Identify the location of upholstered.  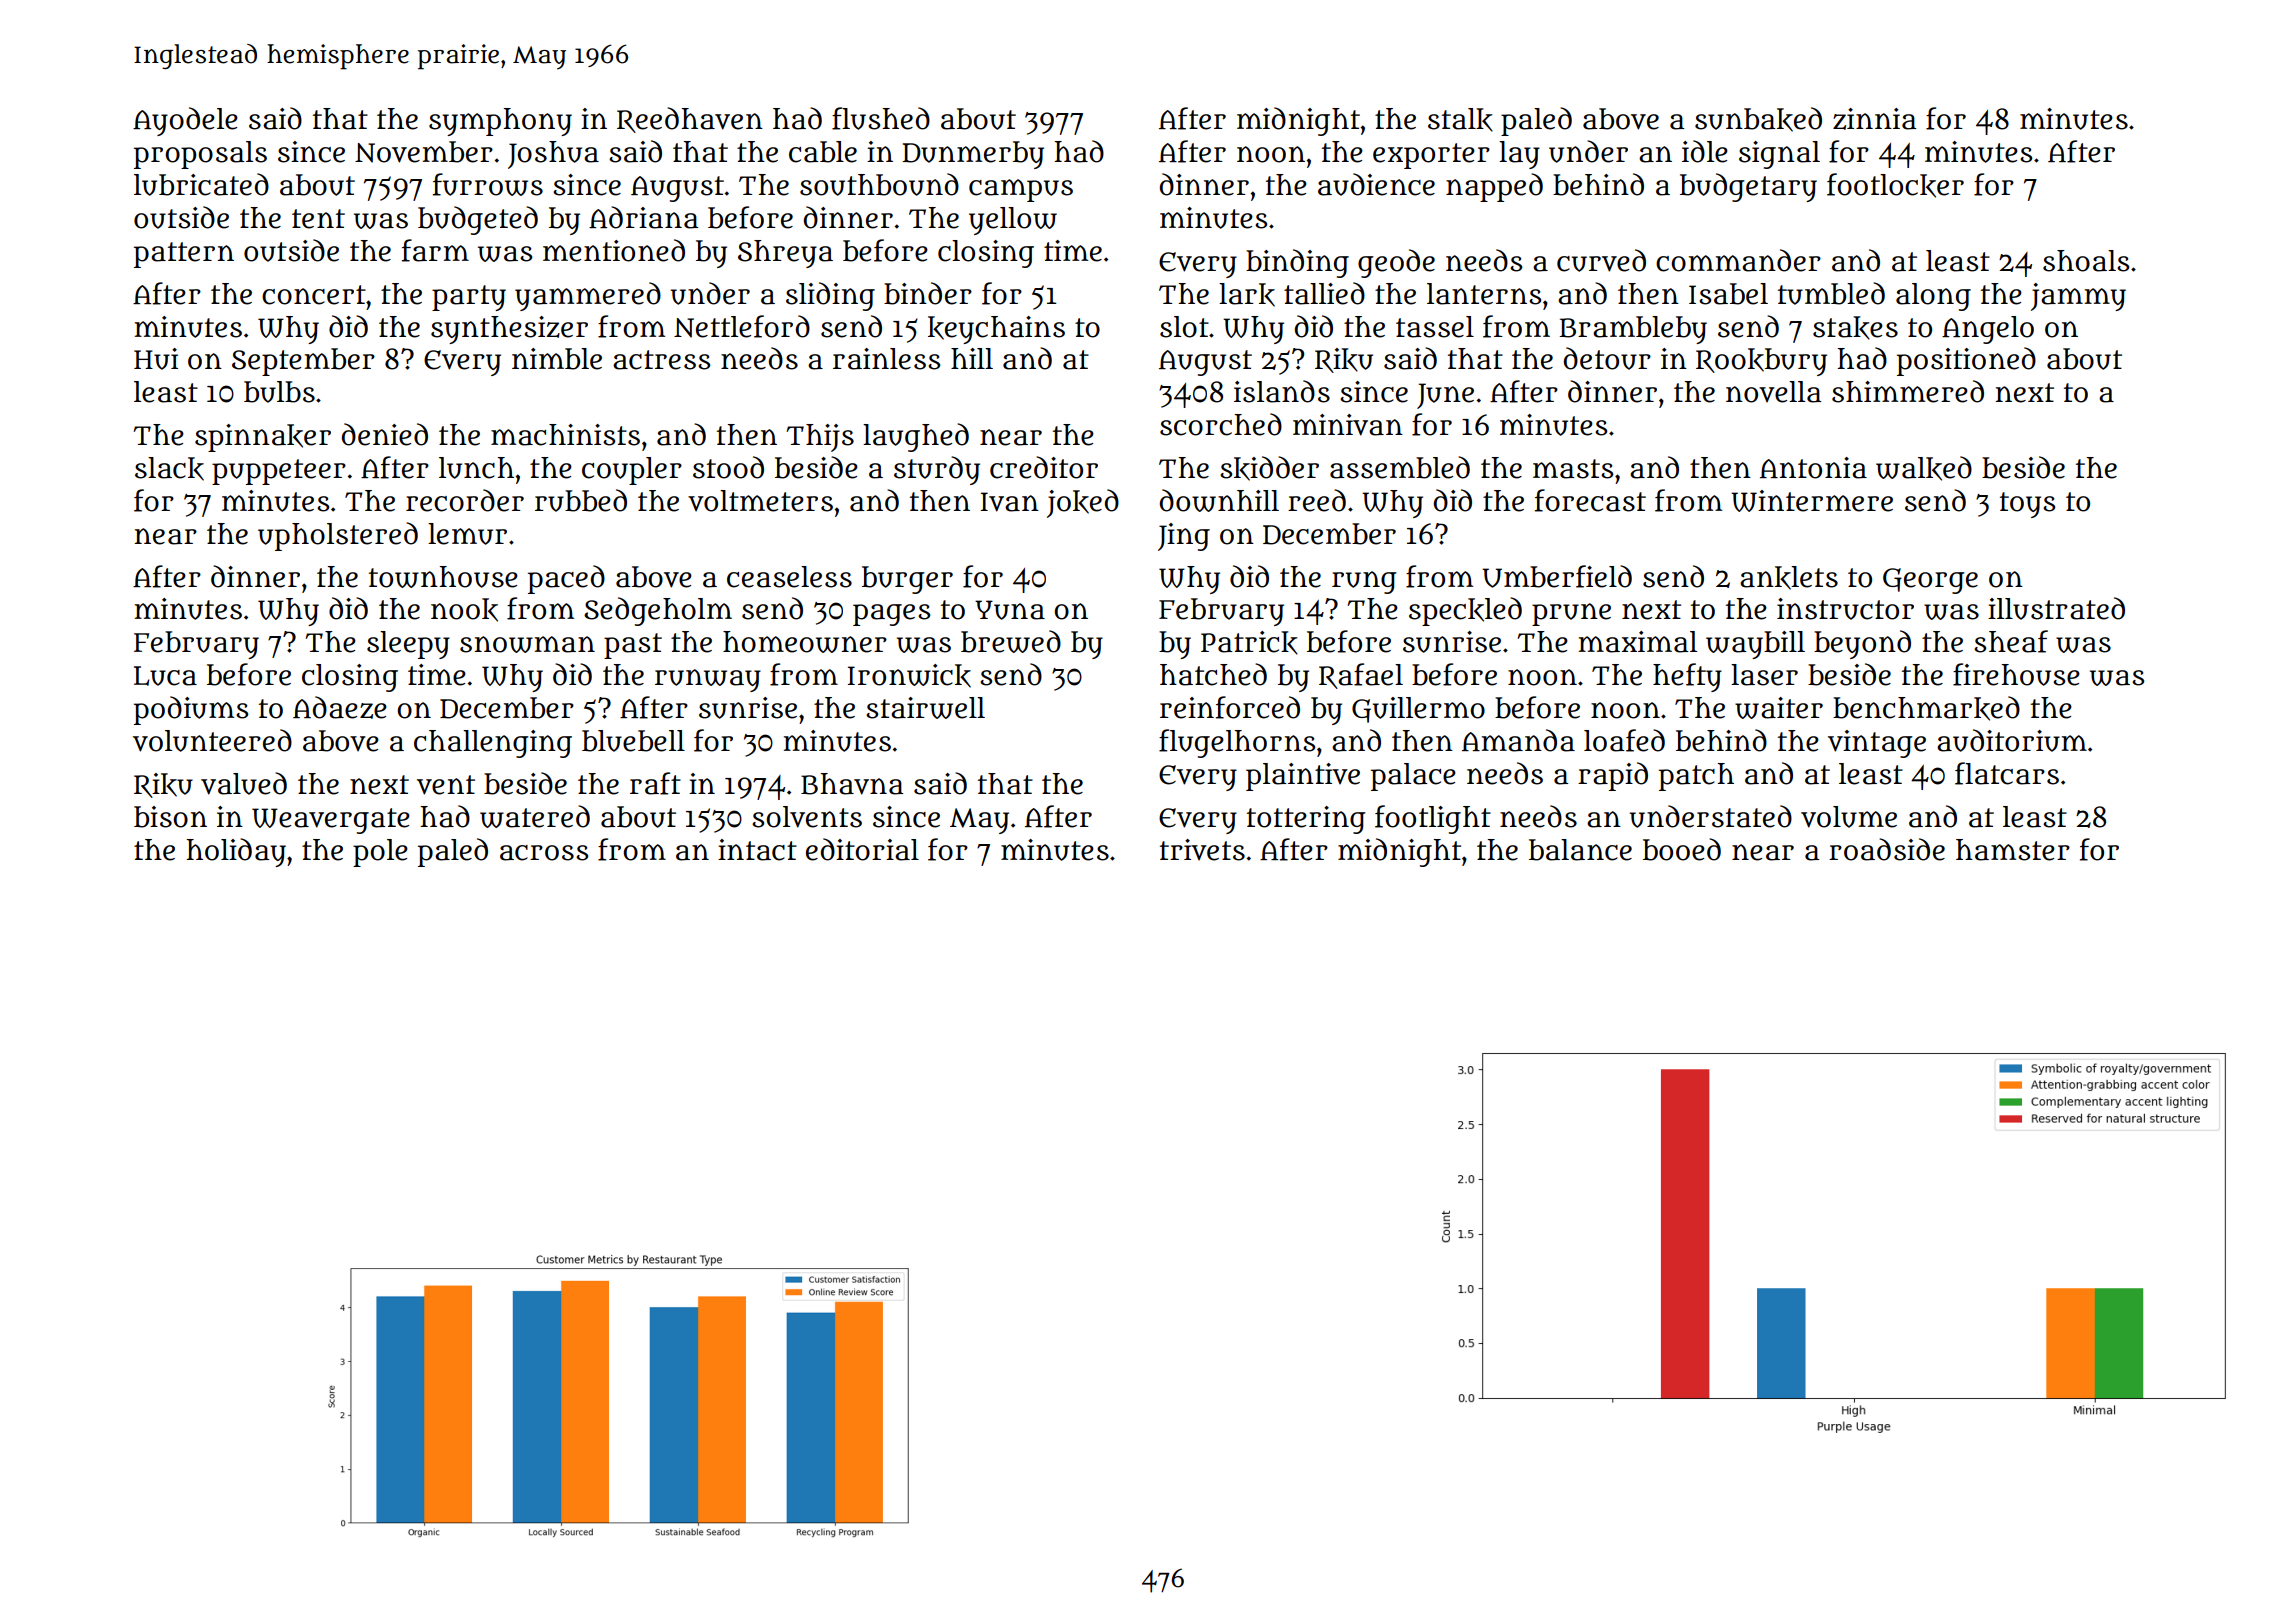
(338, 536).
